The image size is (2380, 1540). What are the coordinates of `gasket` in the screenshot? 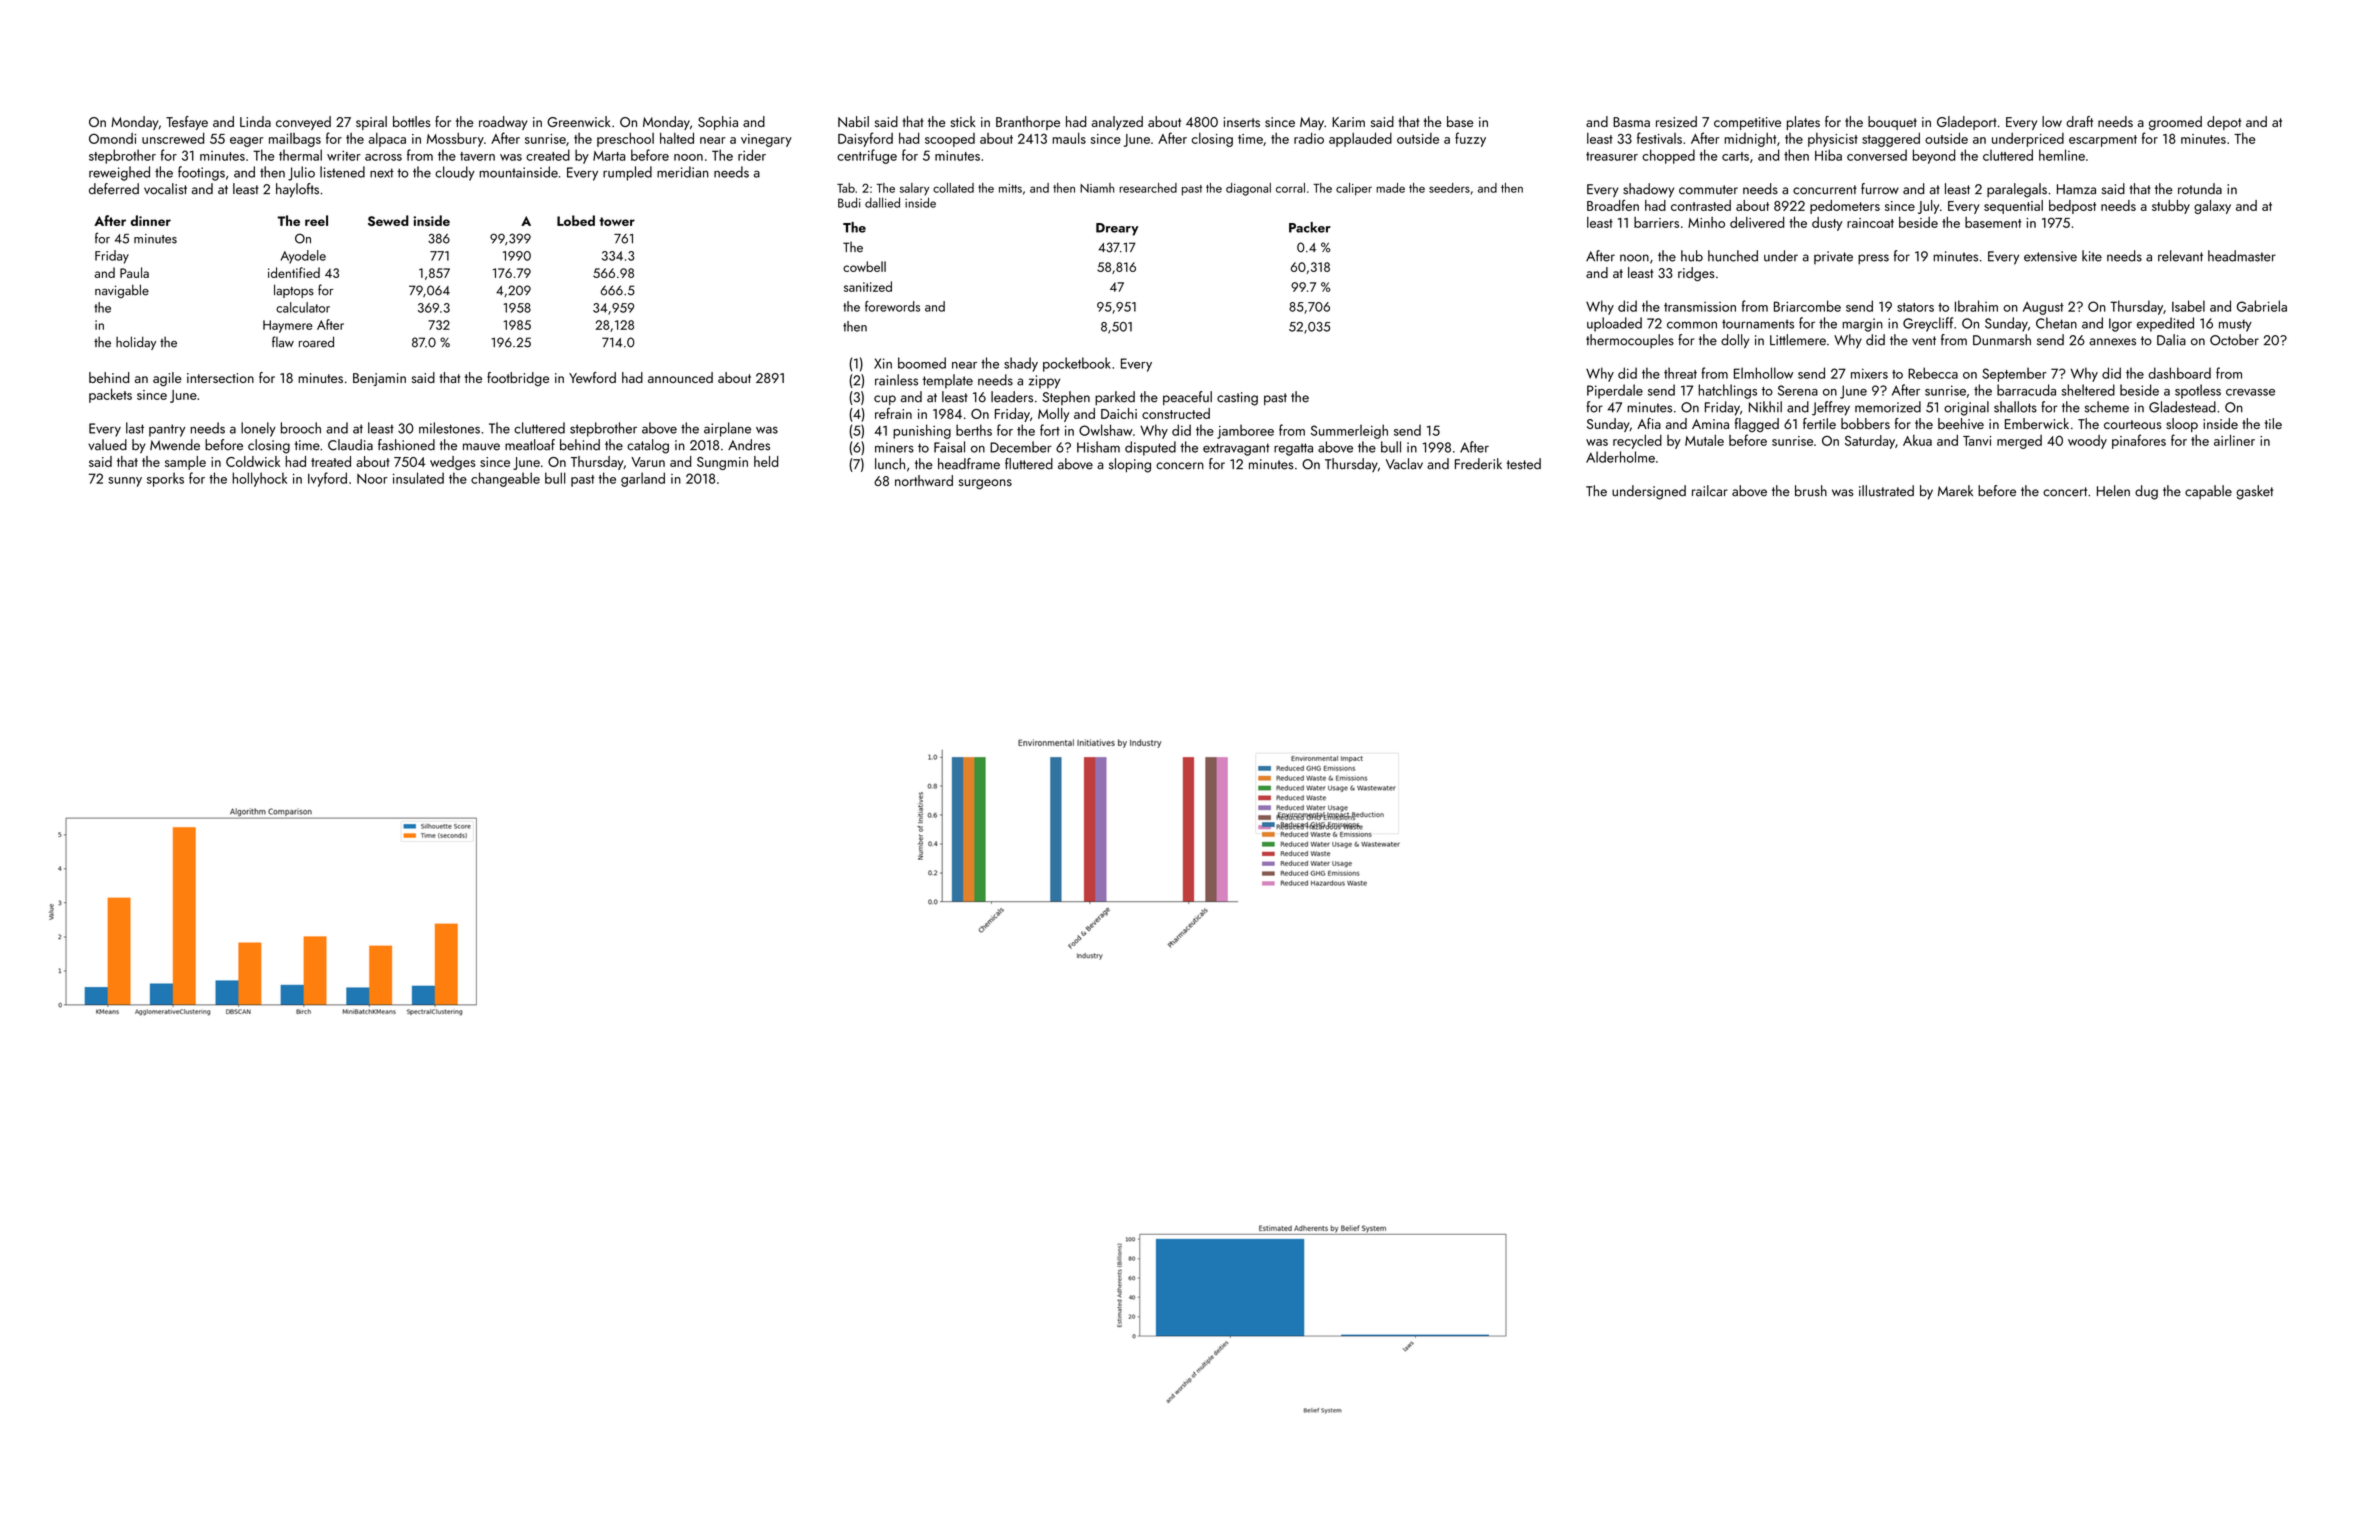 It's located at (2254, 492).
